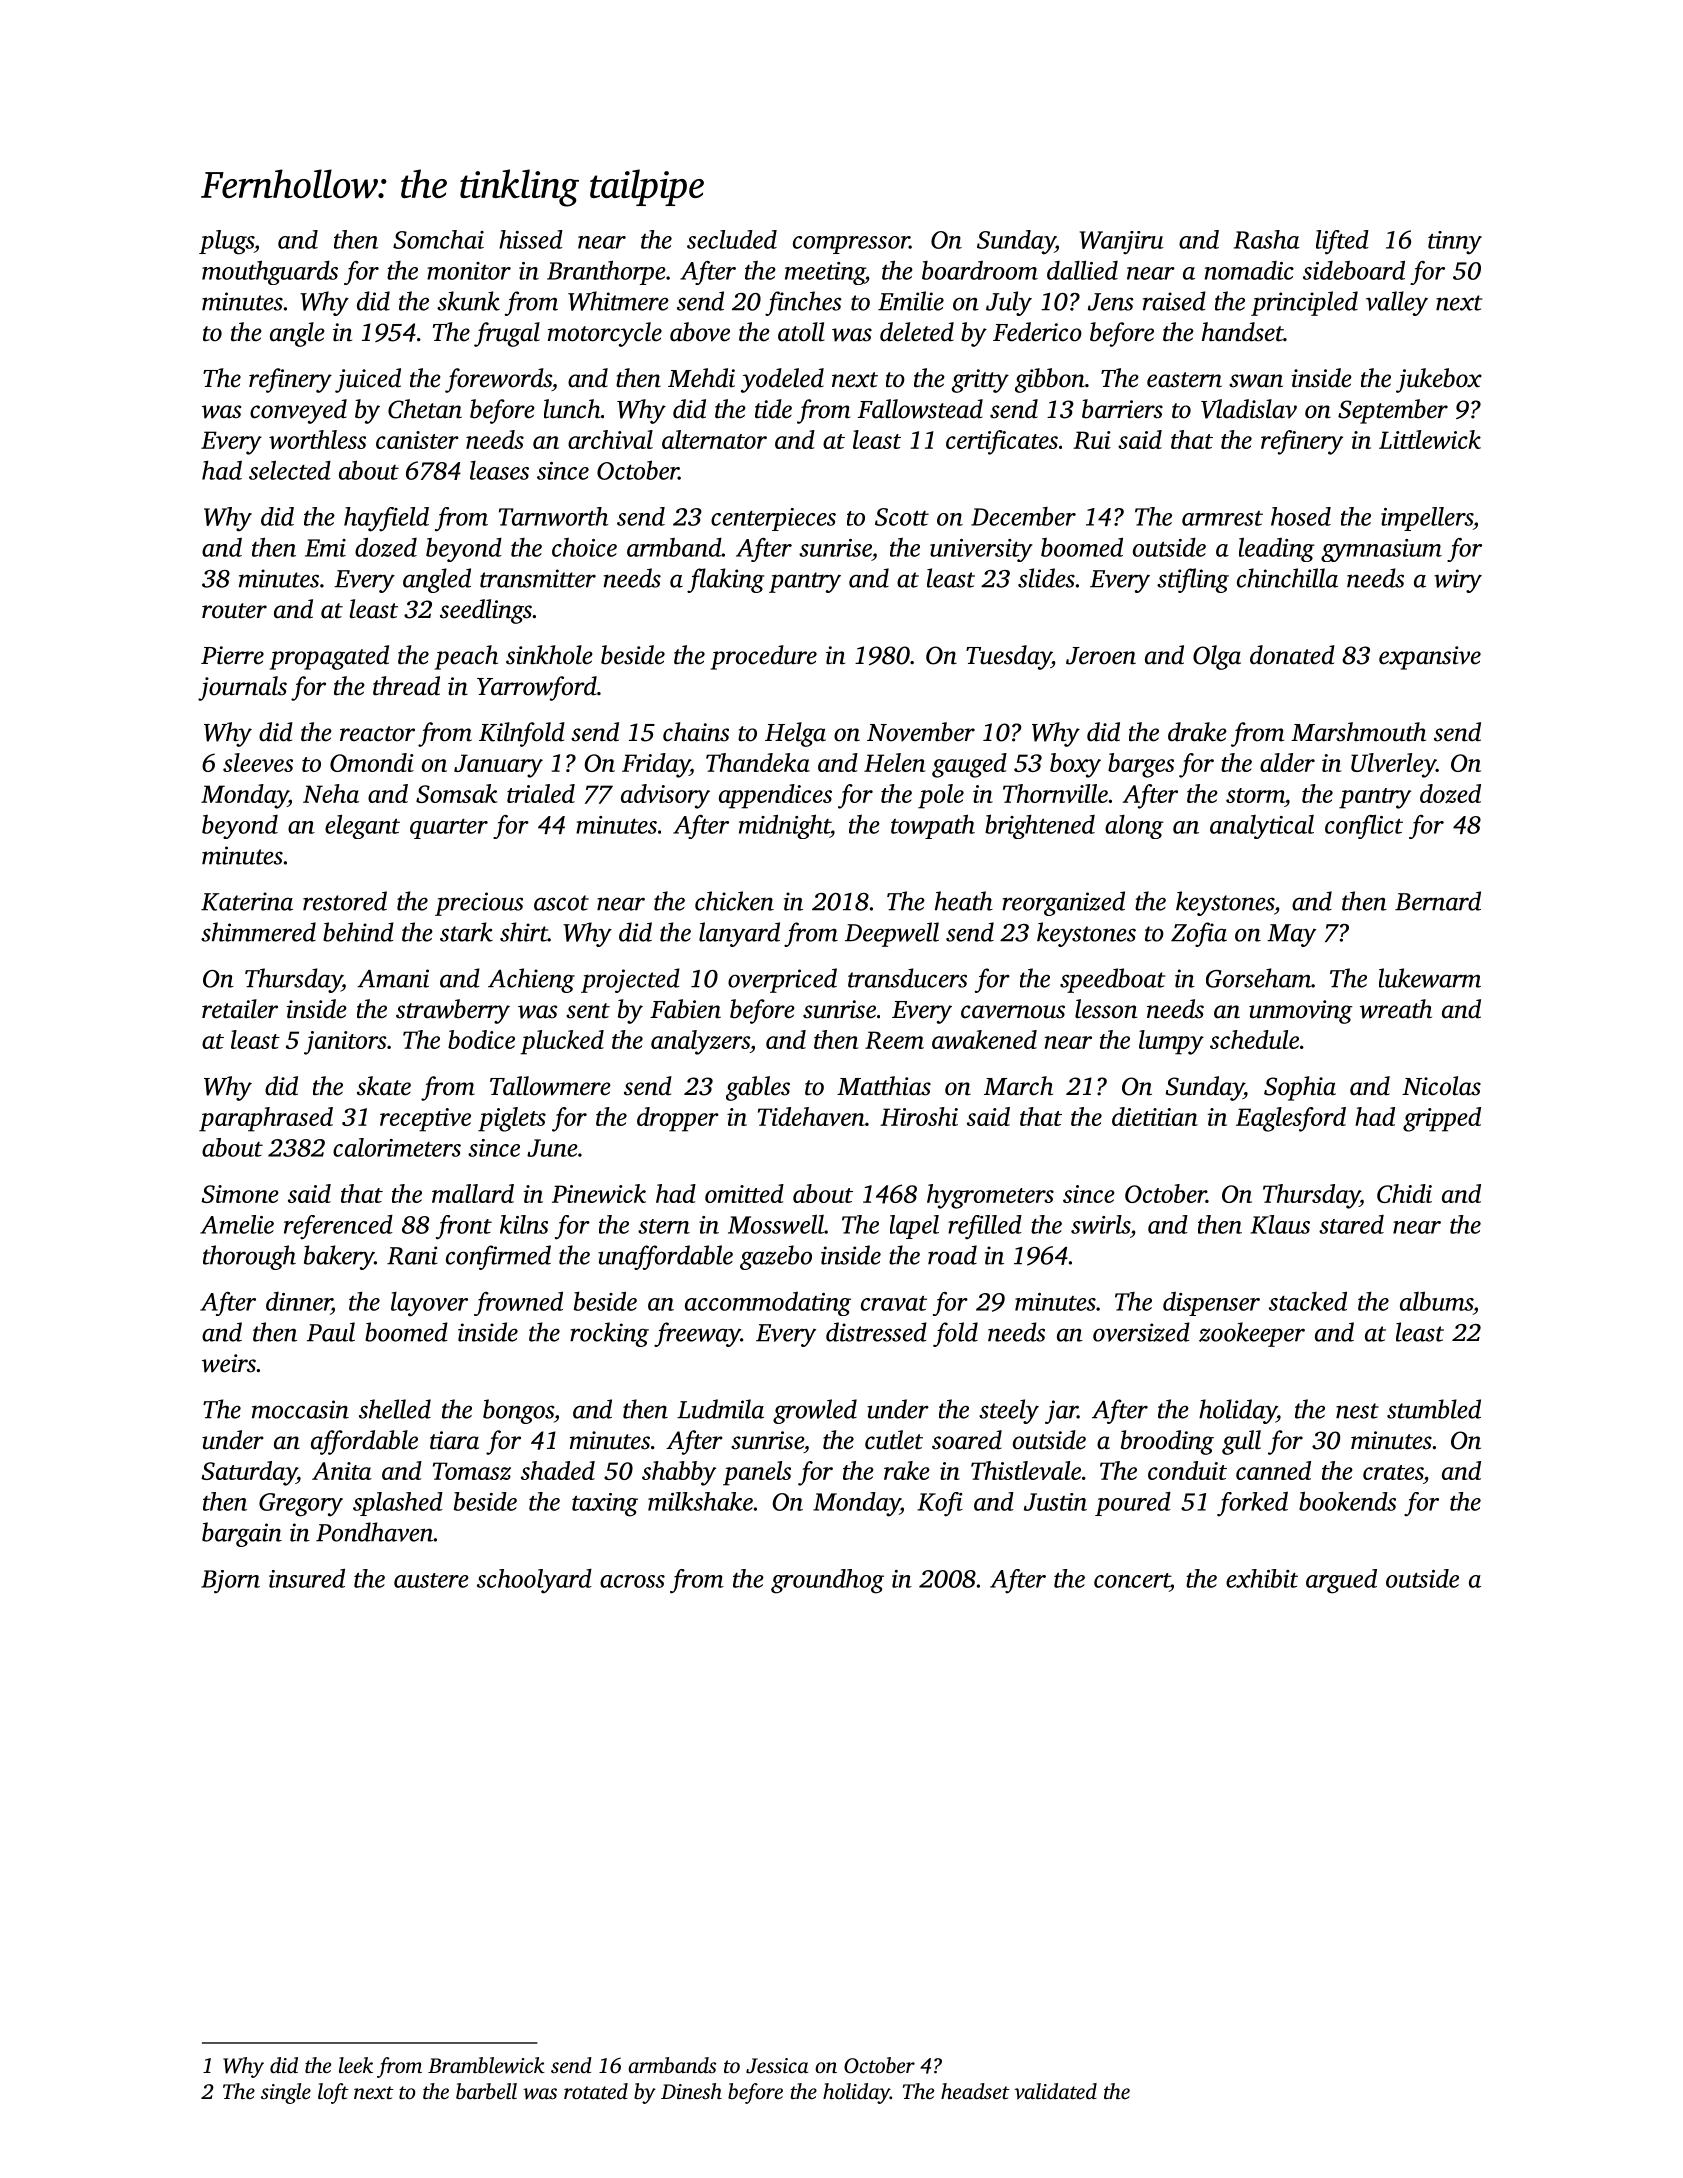 This page has width=1683, height=2178. I want to click on jar, so click(1061, 1412).
